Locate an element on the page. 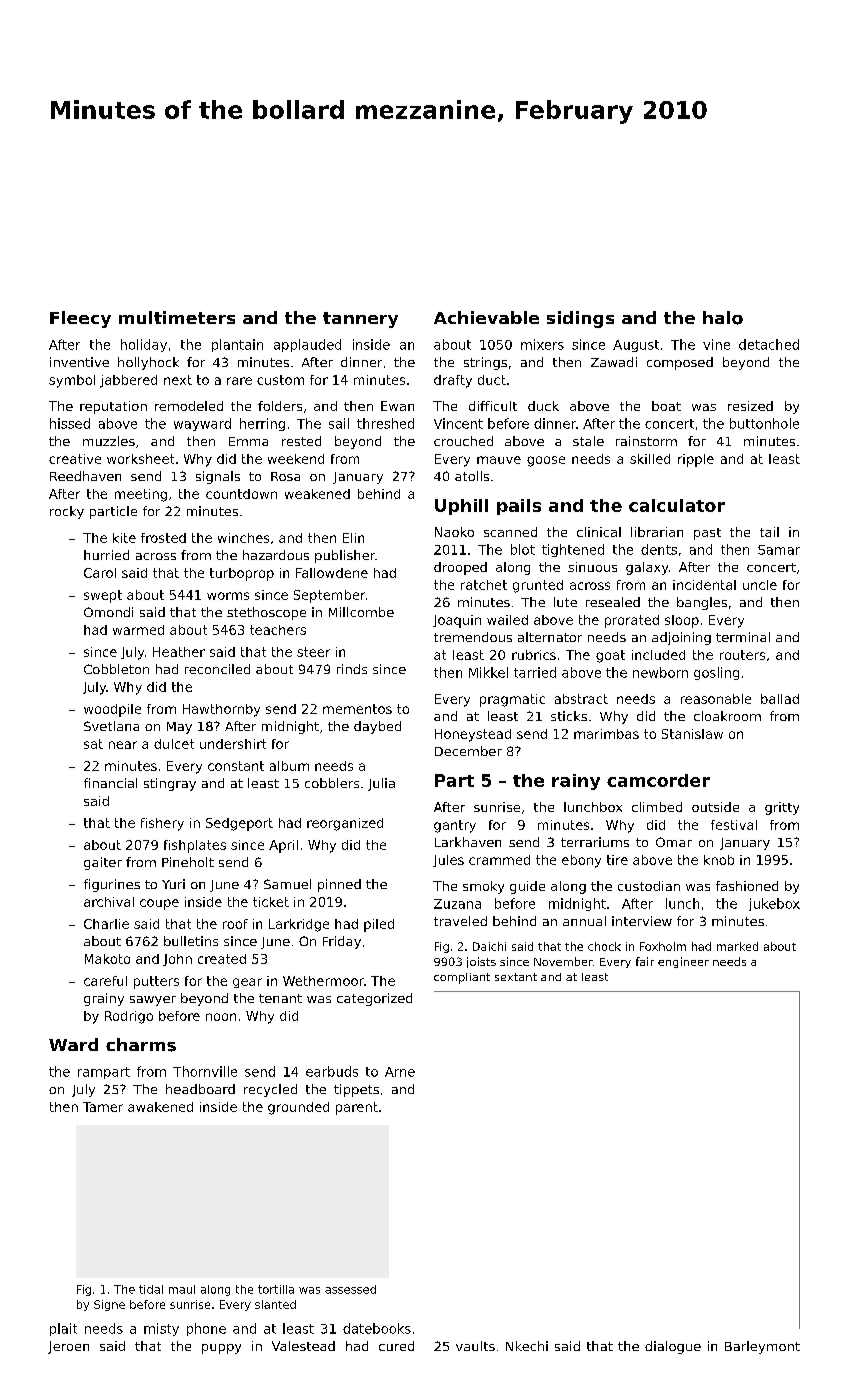 The height and width of the document is (1400, 849). stethoscope is located at coordinates (266, 613).
